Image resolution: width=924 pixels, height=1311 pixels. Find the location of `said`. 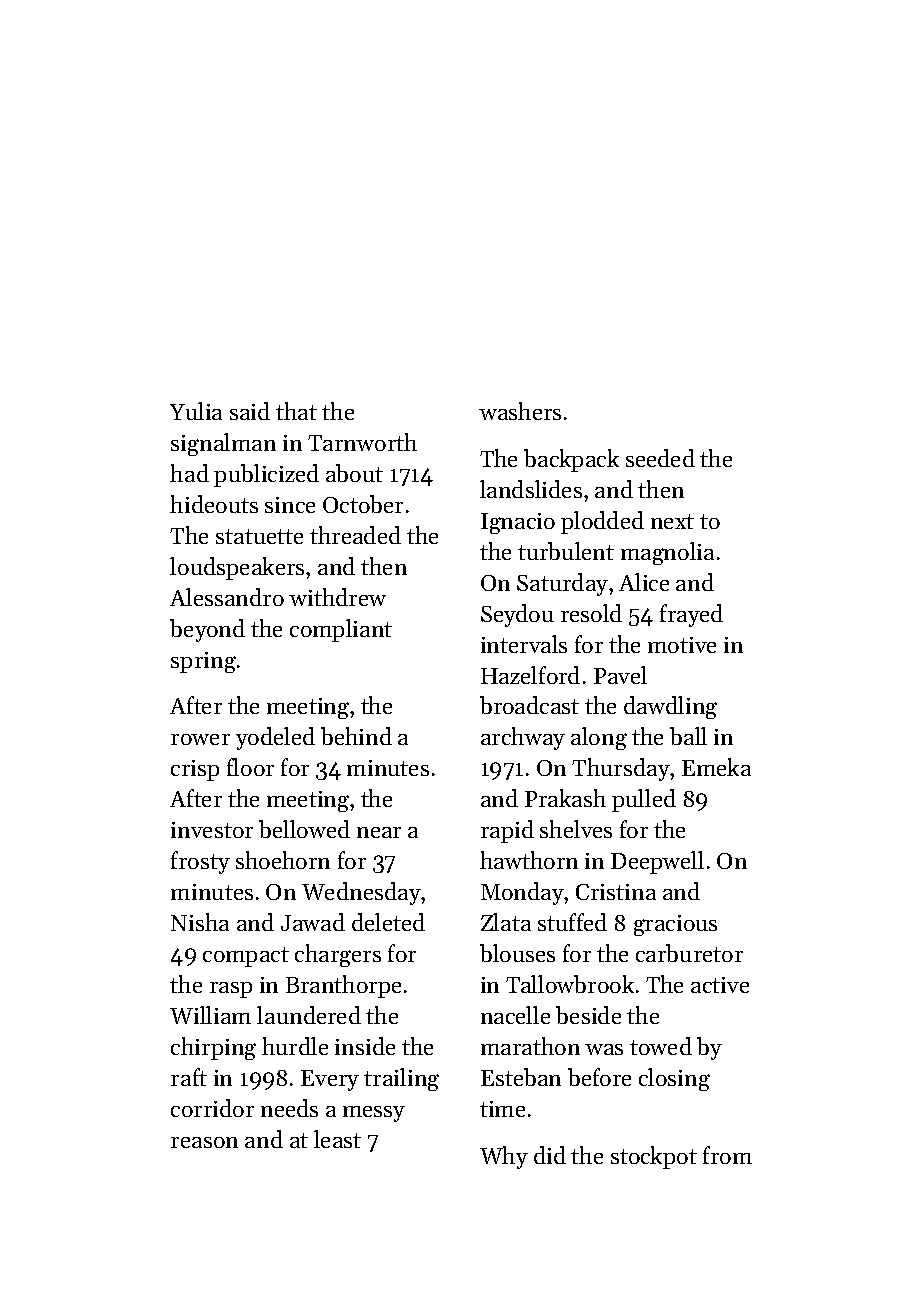

said is located at coordinates (250, 411).
